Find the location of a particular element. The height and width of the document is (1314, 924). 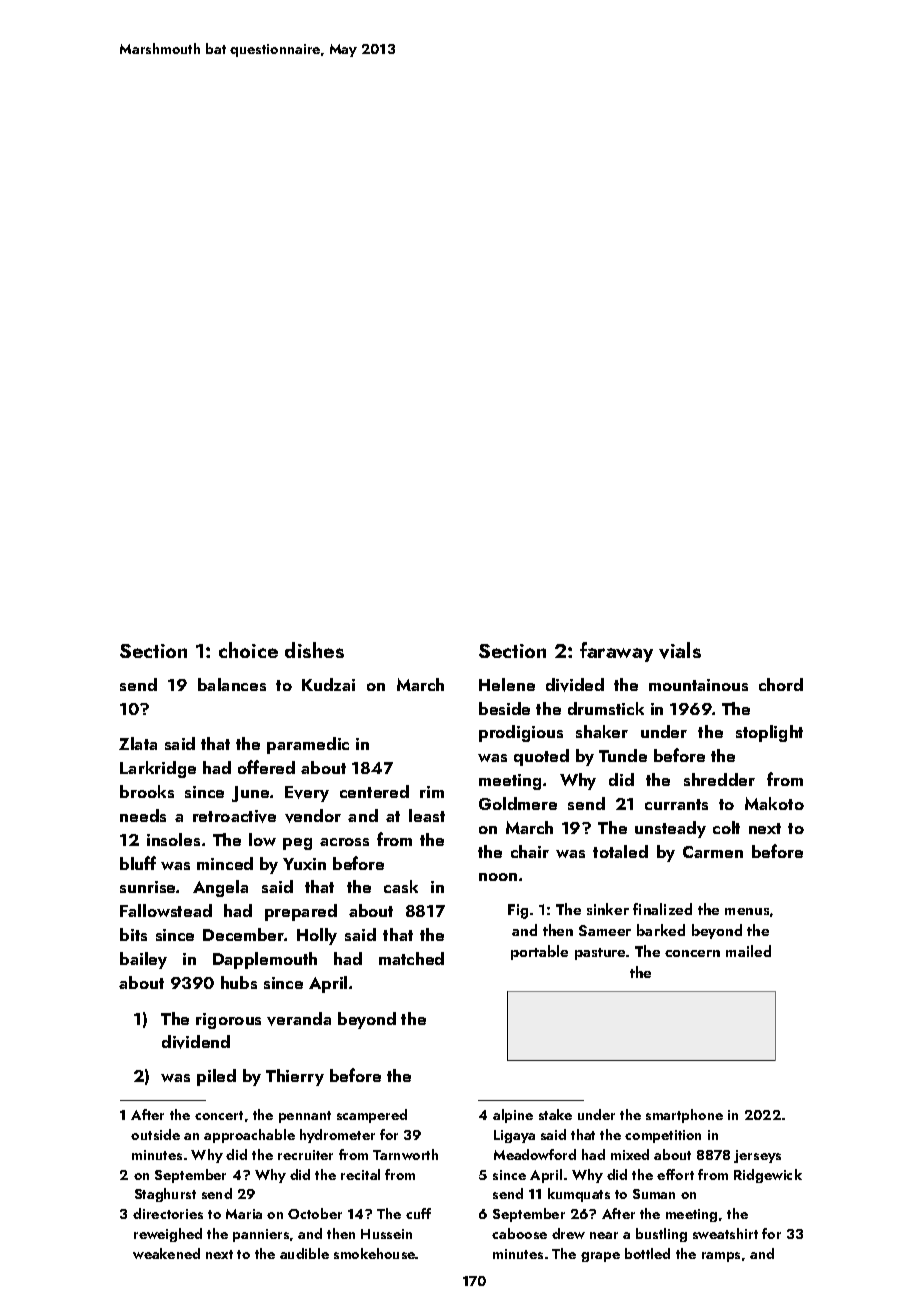

cask is located at coordinates (401, 886).
